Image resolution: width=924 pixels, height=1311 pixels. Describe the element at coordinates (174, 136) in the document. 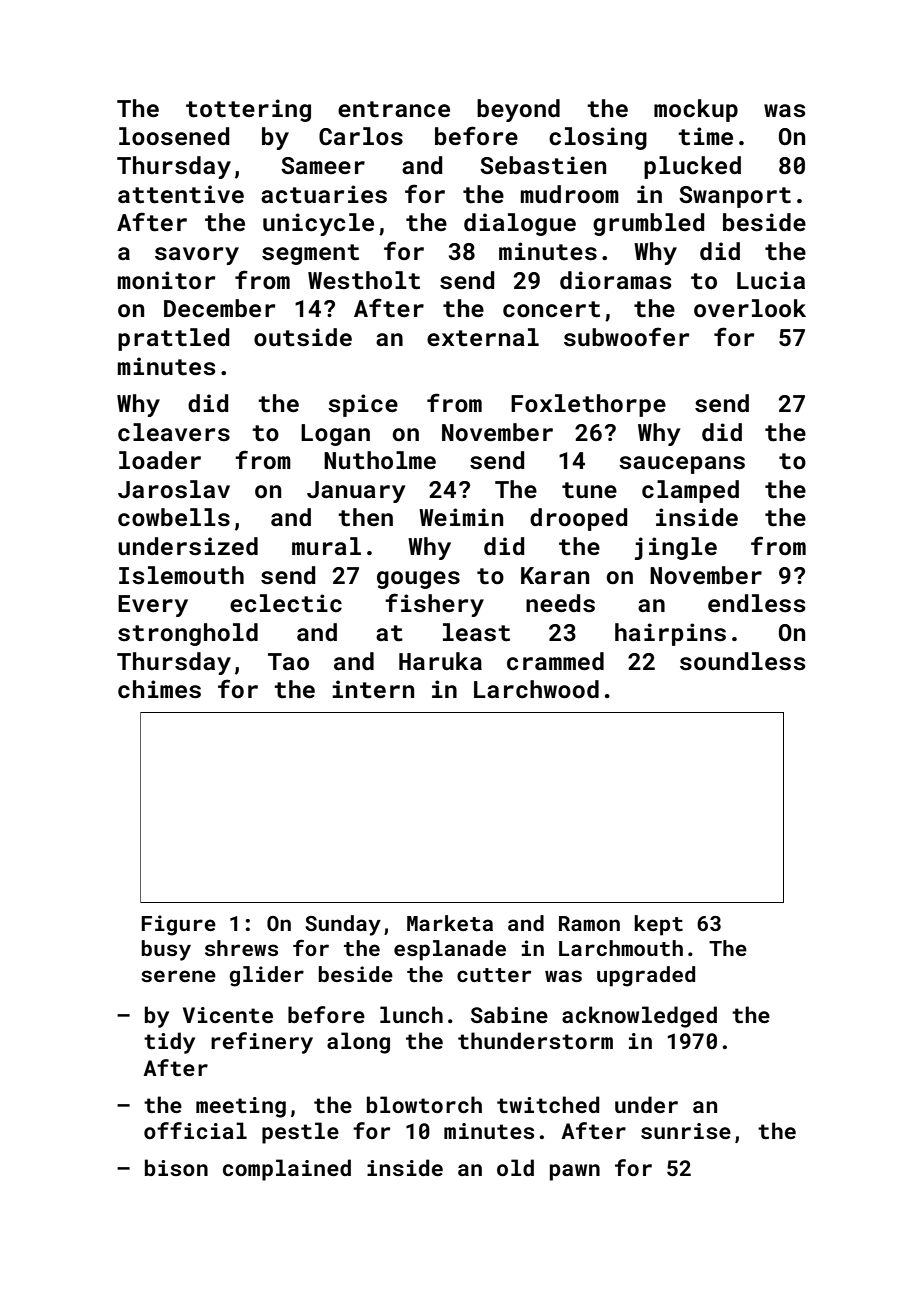

I see `loosened` at that location.
